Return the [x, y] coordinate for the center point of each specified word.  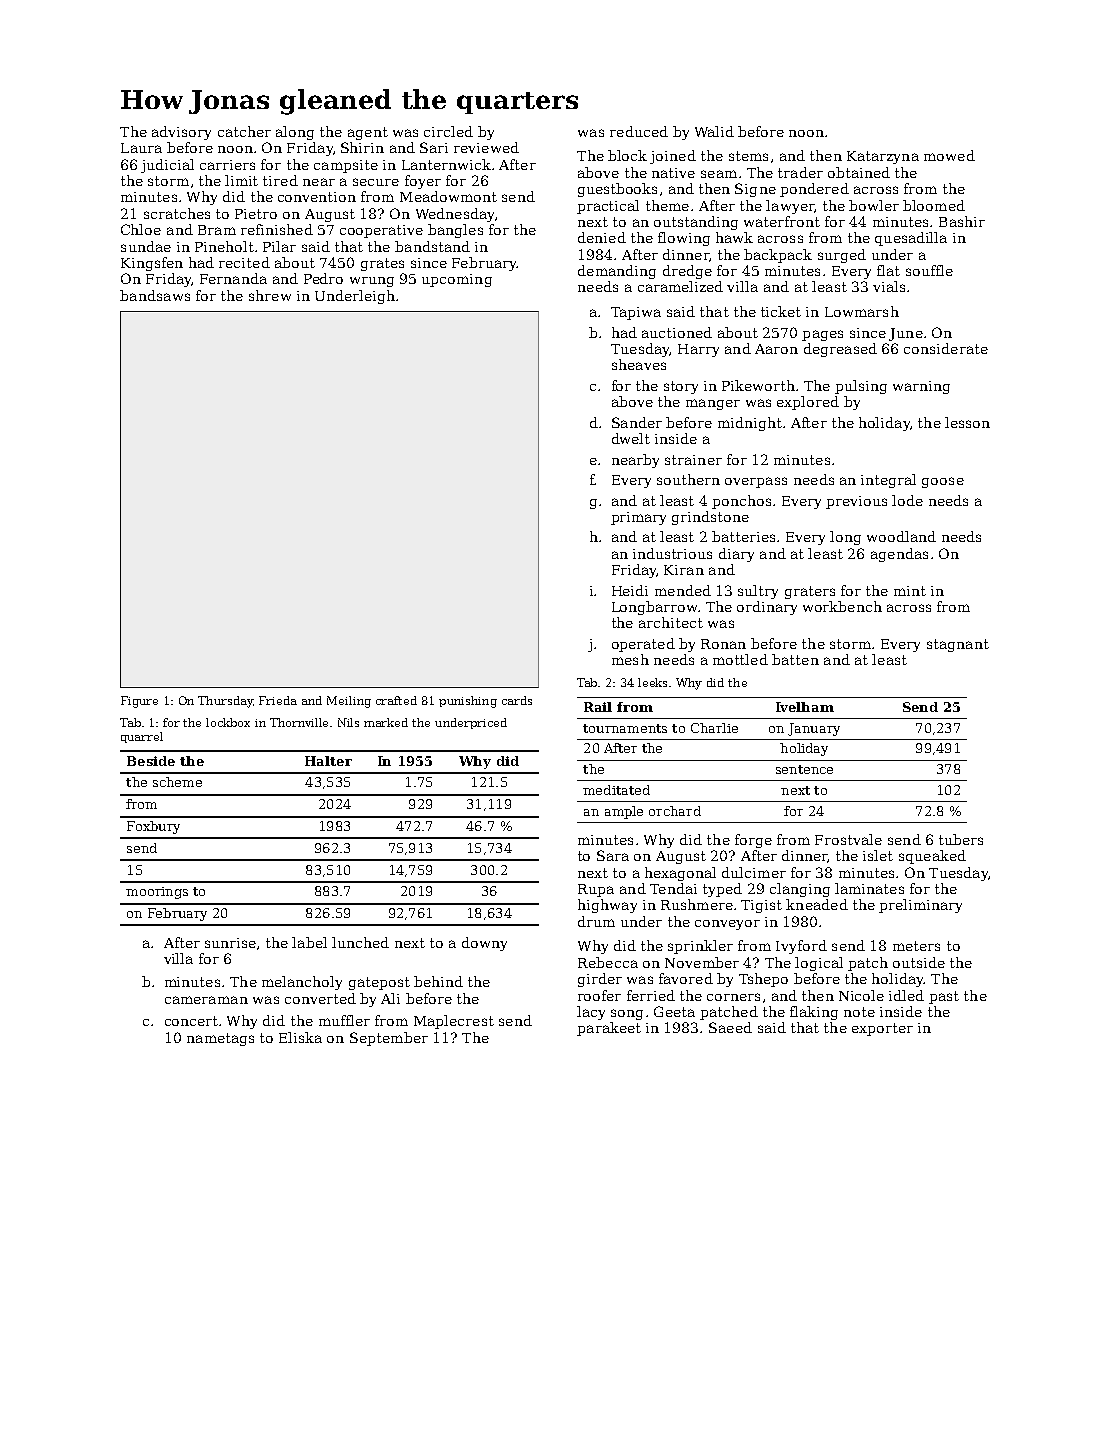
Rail [598, 707]
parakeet [609, 1029]
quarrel [142, 737]
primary [638, 518]
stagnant [958, 645]
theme [667, 205]
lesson [967, 422]
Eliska [300, 1037]
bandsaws [155, 295]
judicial [167, 166]
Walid [714, 131]
